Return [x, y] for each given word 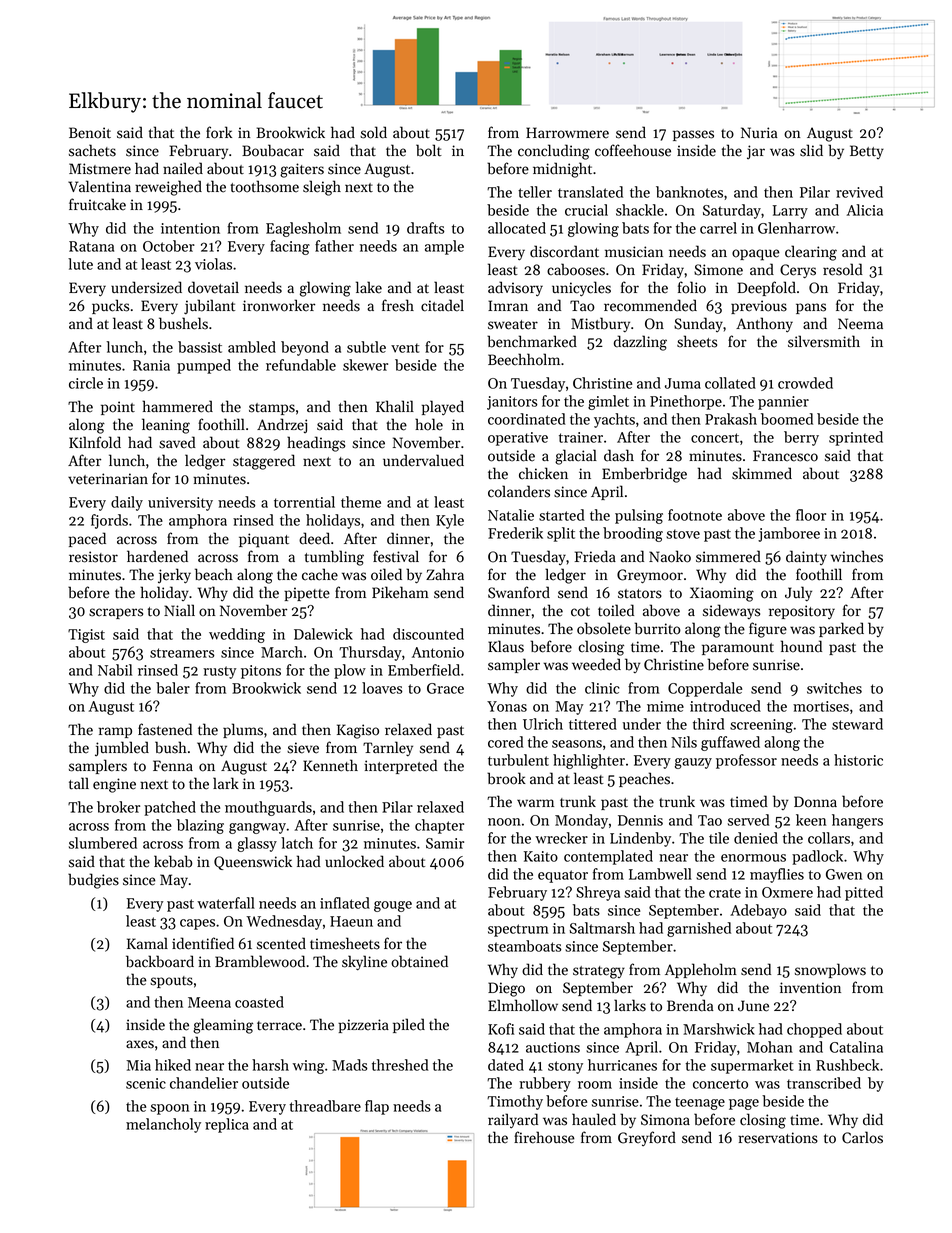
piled [409, 1025]
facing [290, 247]
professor [746, 761]
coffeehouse [633, 150]
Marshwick [719, 1029]
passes [693, 135]
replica [227, 1125]
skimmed [762, 473]
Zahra [445, 574]
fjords [109, 521]
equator [563, 876]
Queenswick [253, 862]
